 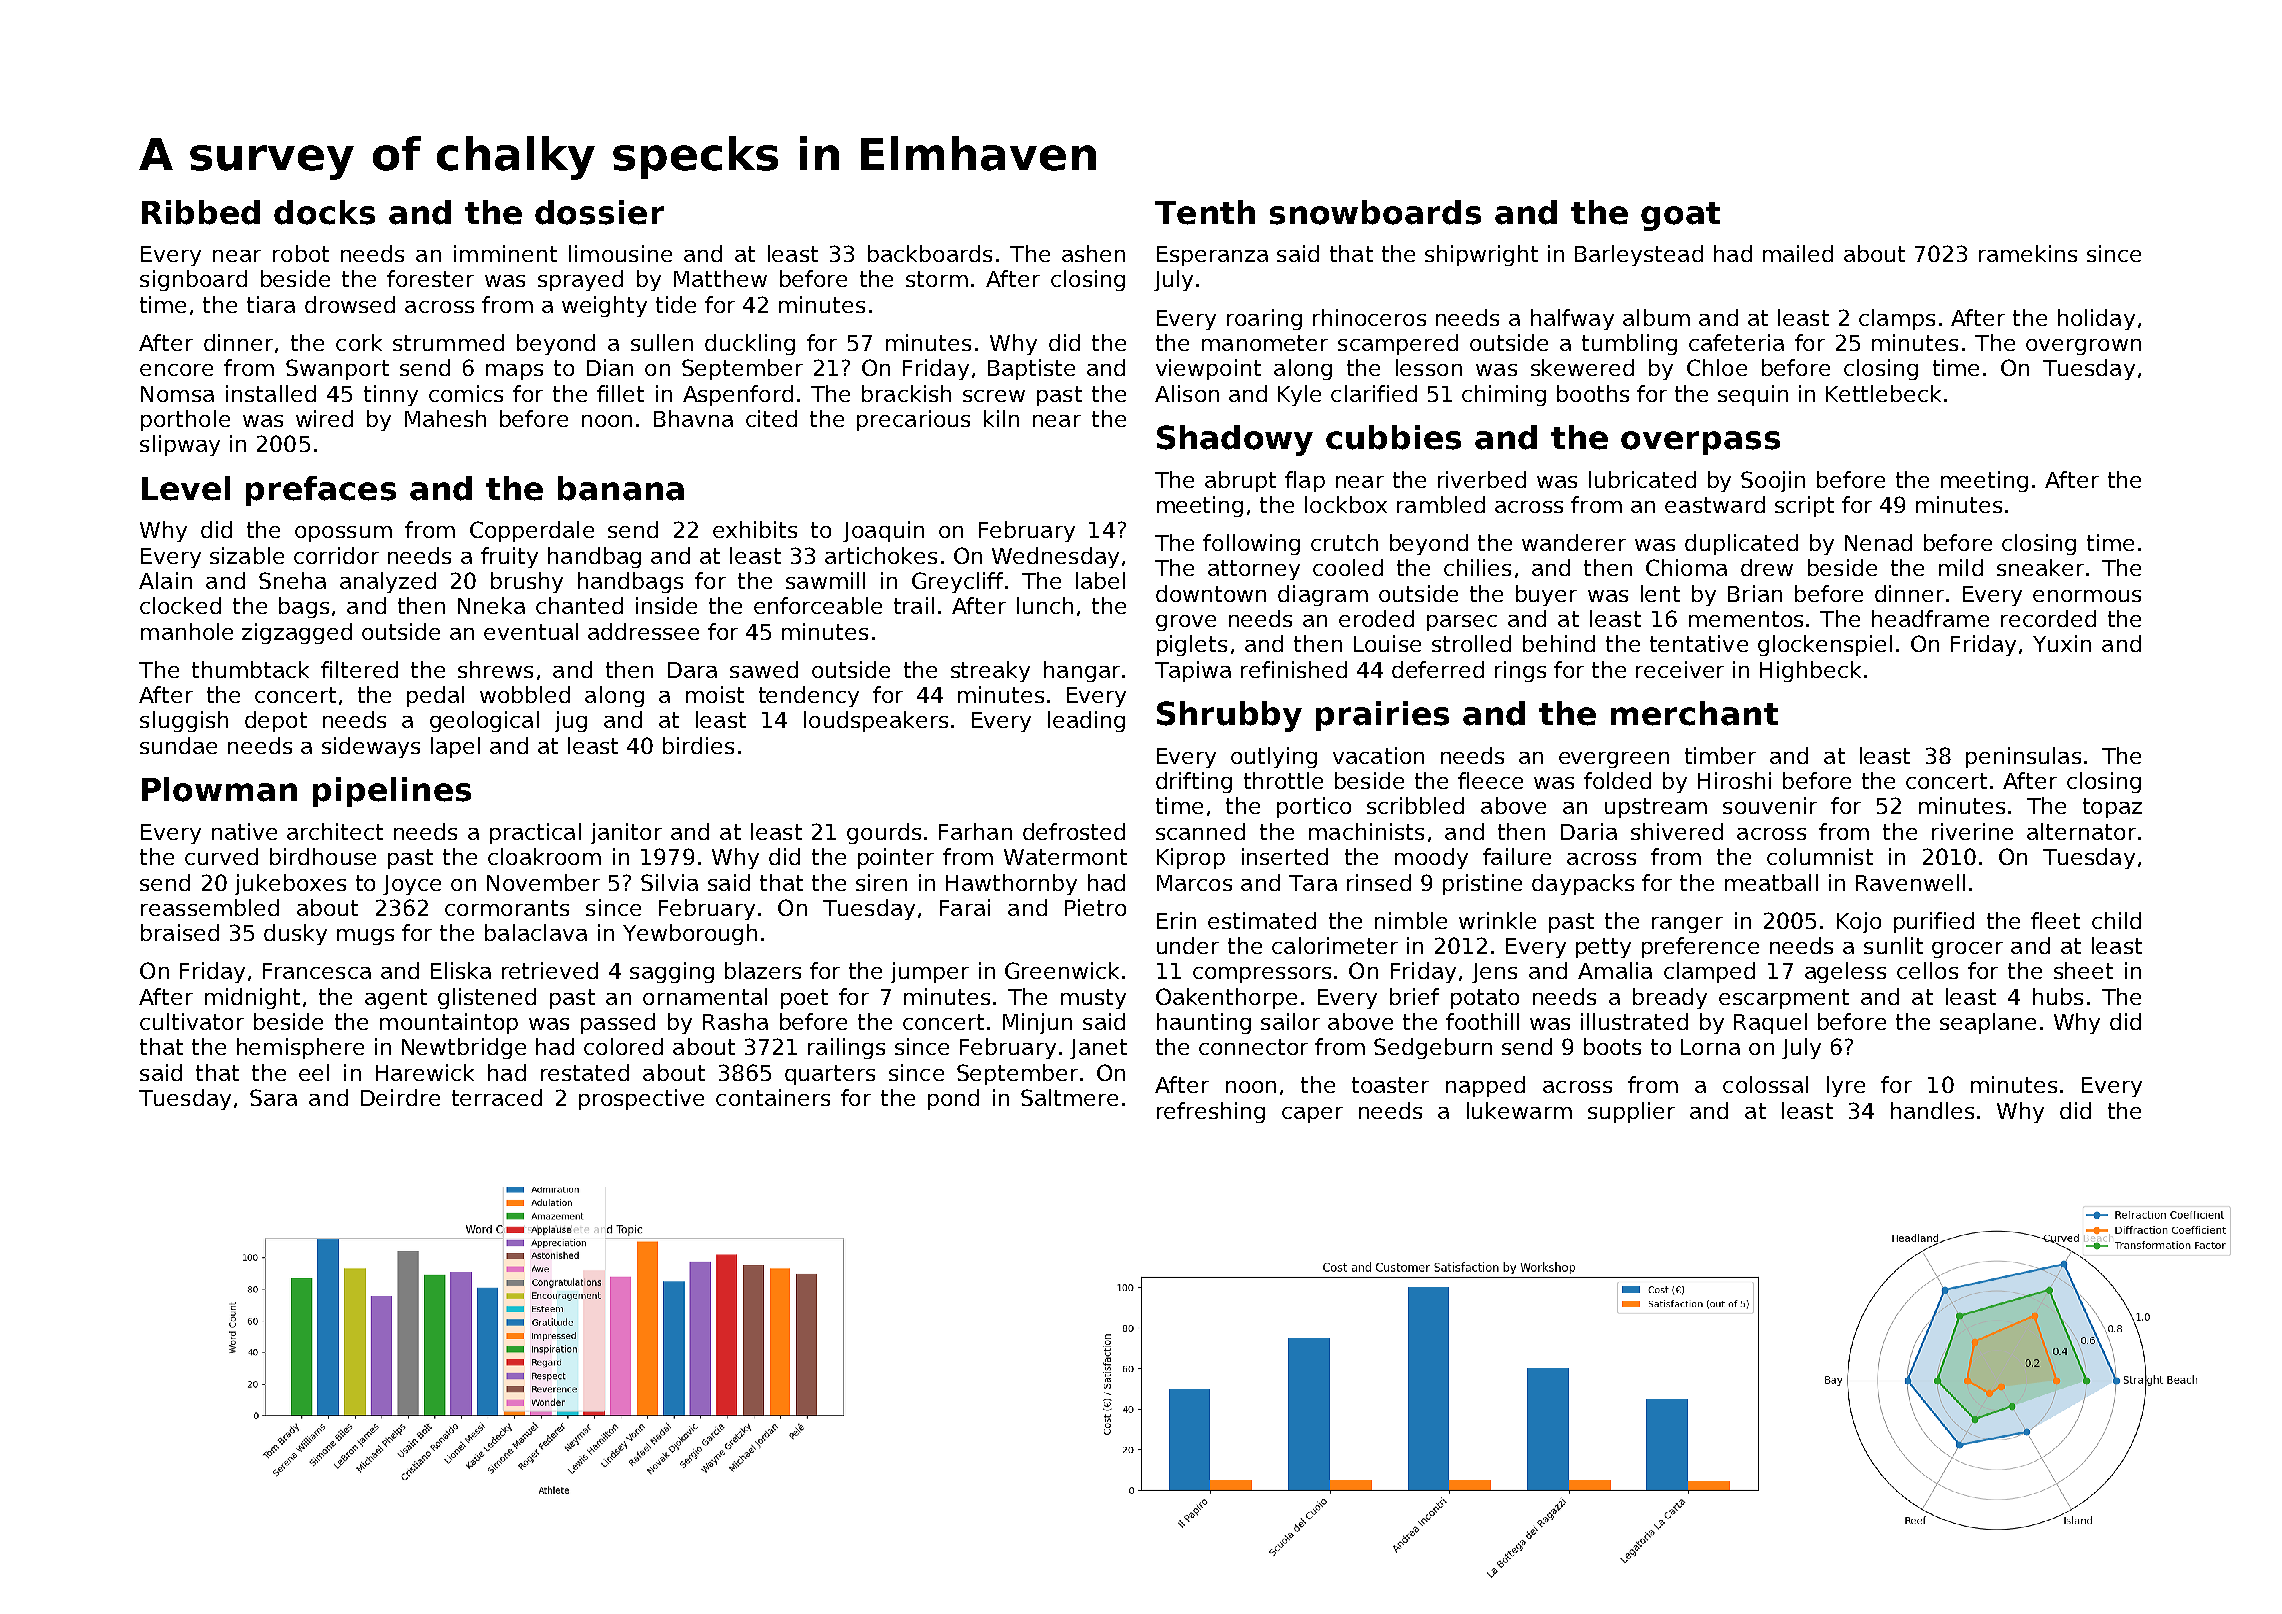 I want to click on pedal, so click(x=435, y=696).
